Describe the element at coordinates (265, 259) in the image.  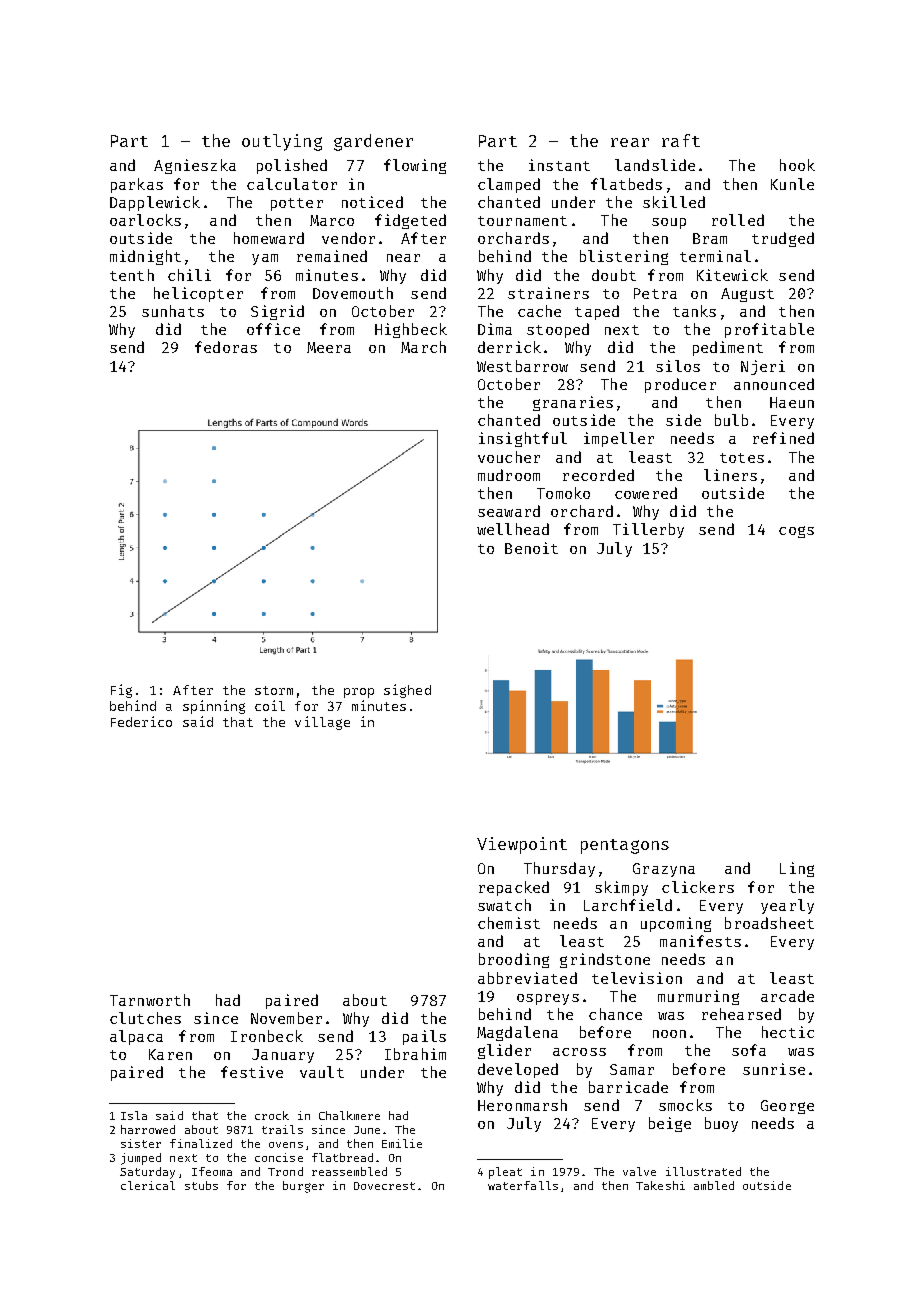
I see `yam` at that location.
